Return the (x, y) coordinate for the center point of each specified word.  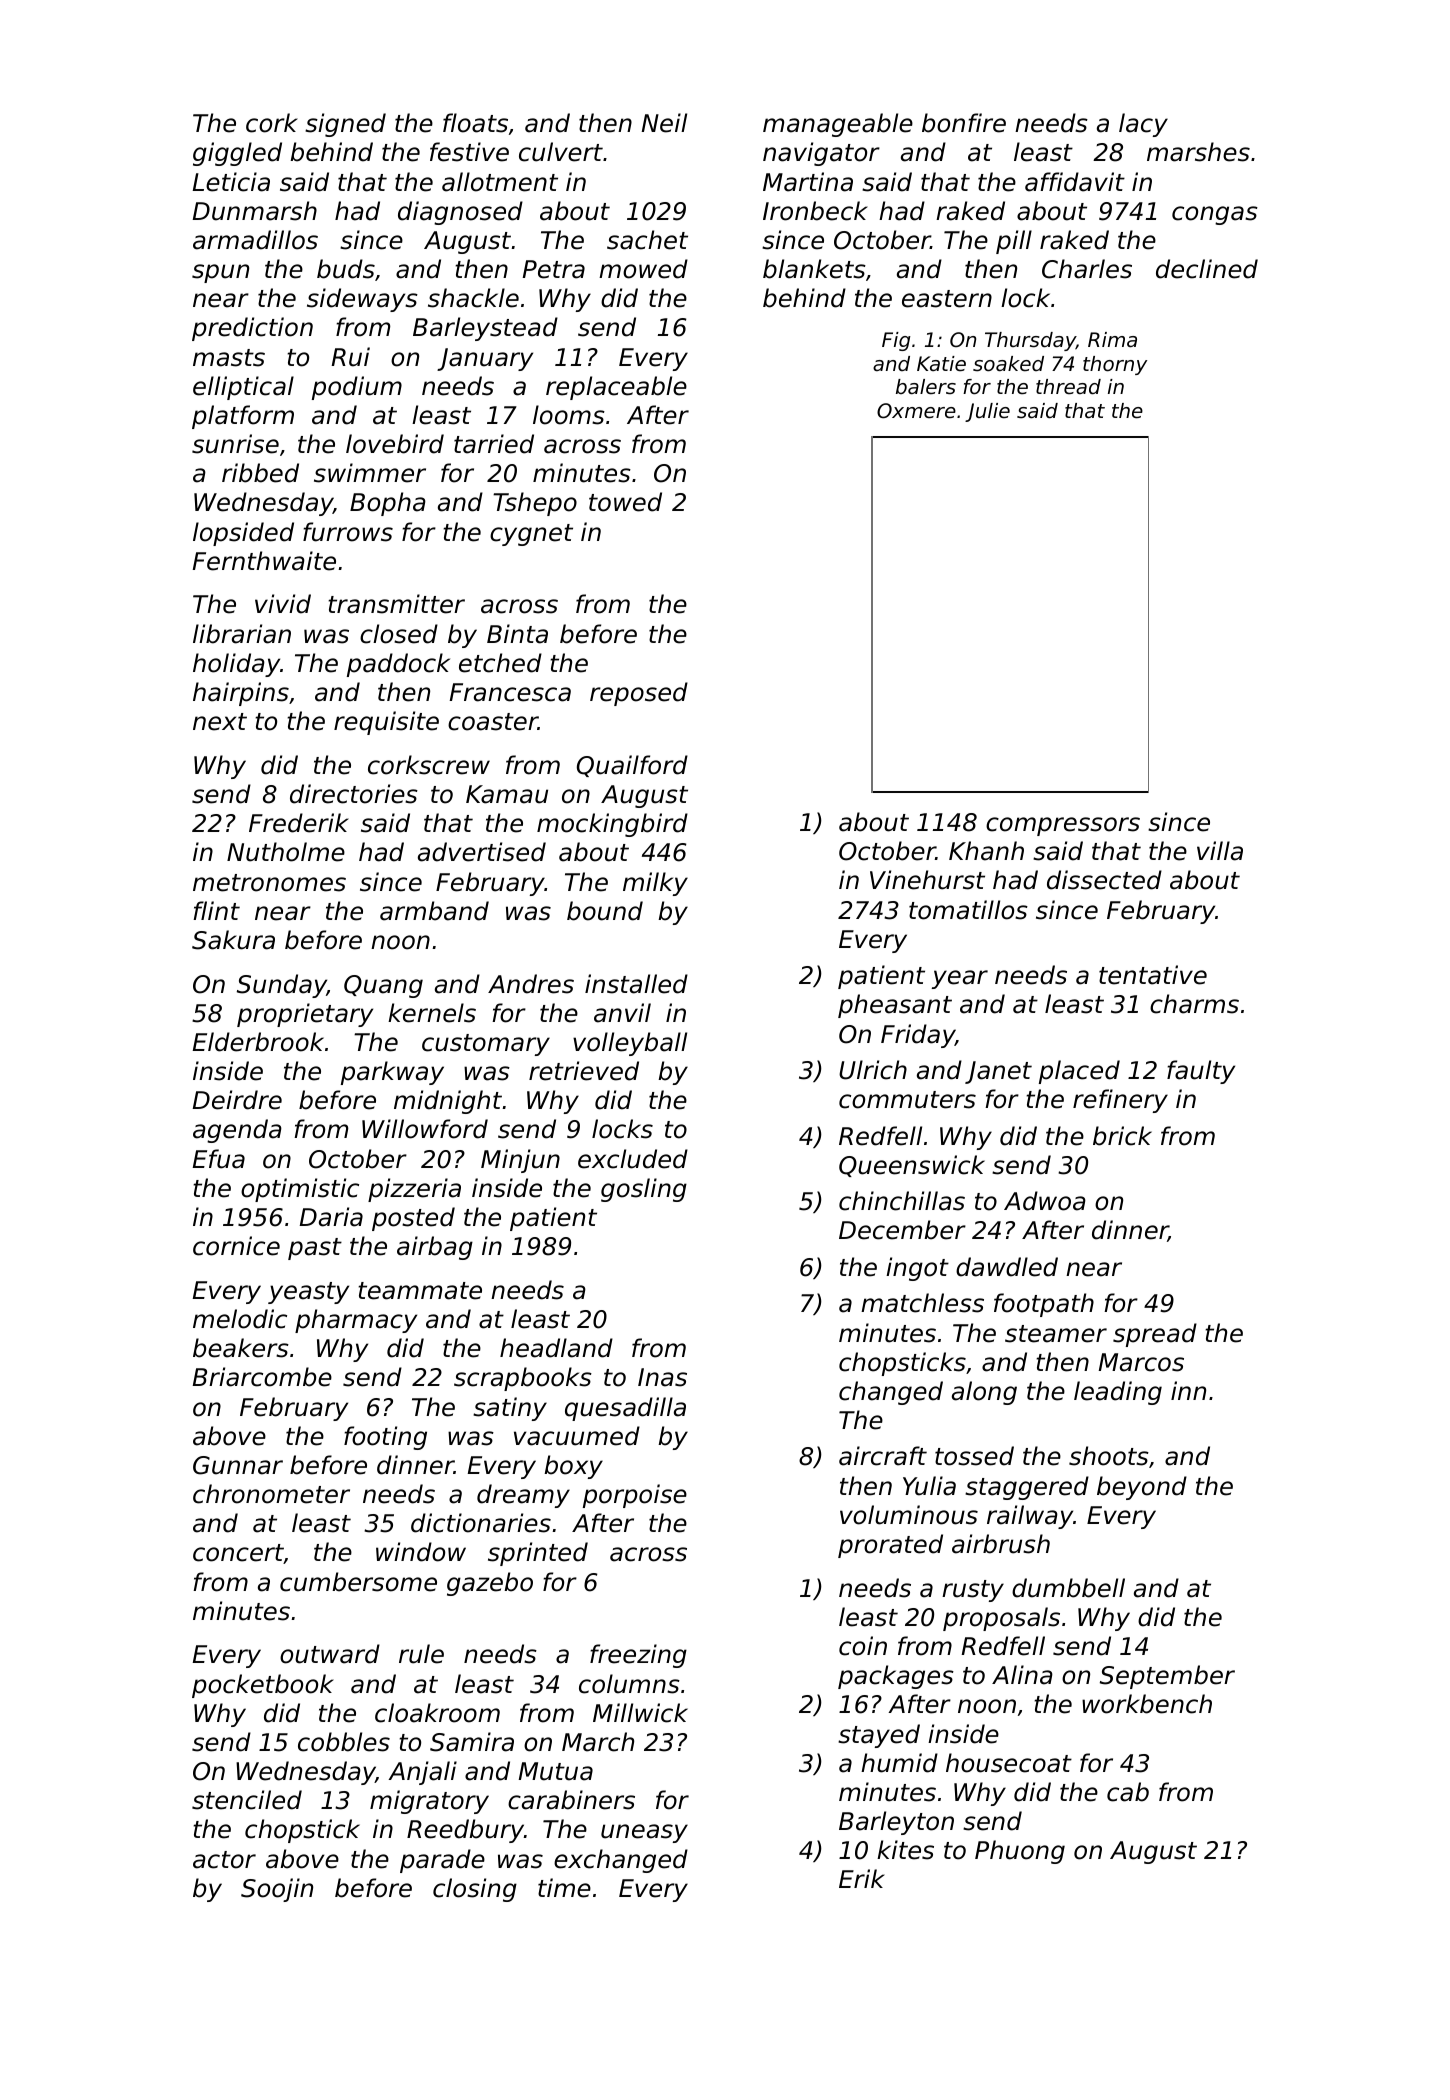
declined (1207, 269)
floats (475, 123)
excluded (633, 1159)
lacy (1143, 125)
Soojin (277, 1890)
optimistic (300, 1190)
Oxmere (916, 411)
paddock (398, 665)
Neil (664, 123)
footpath (1044, 1305)
